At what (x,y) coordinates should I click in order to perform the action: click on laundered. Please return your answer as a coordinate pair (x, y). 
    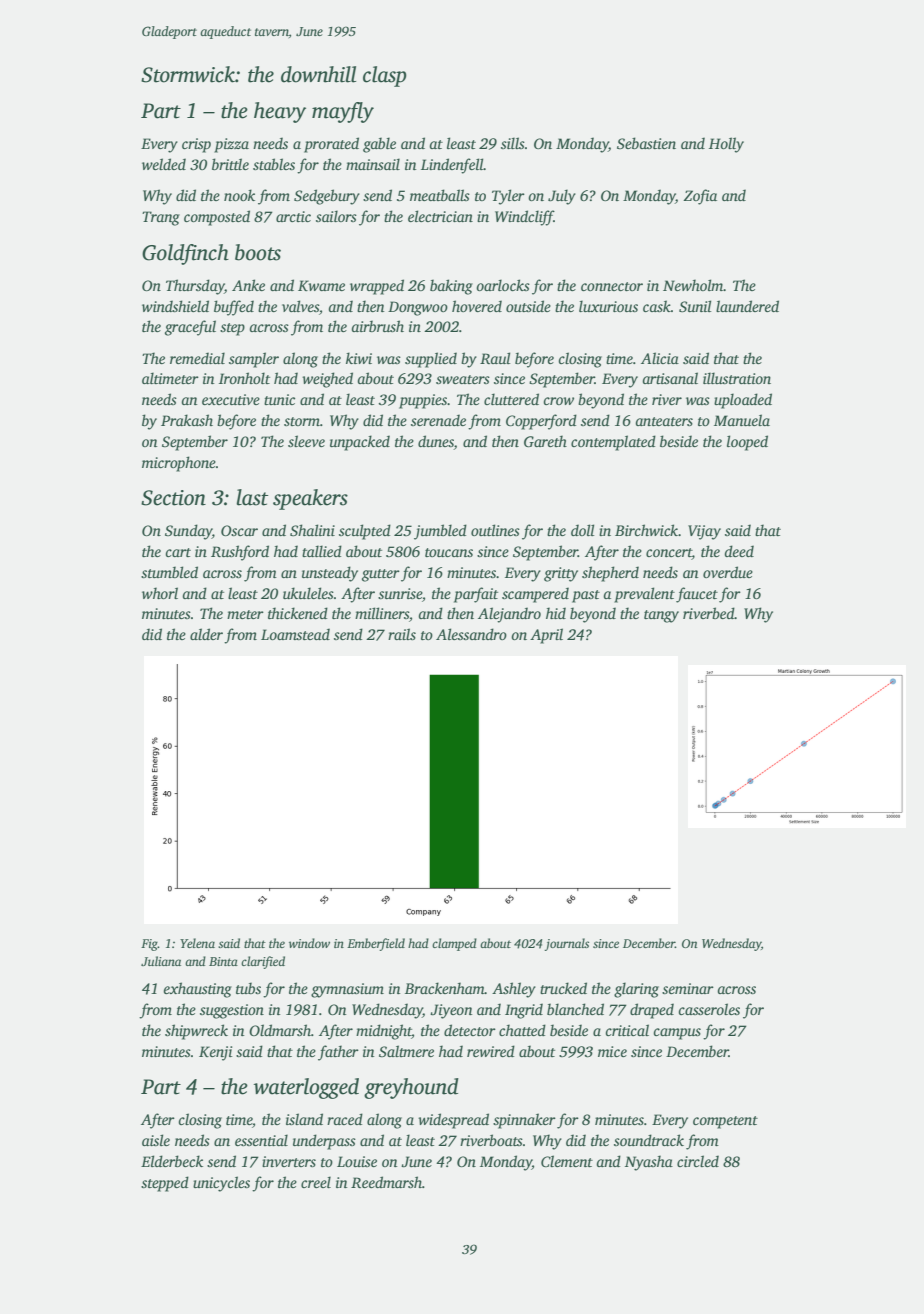
    Looking at the image, I should click on (747, 306).
